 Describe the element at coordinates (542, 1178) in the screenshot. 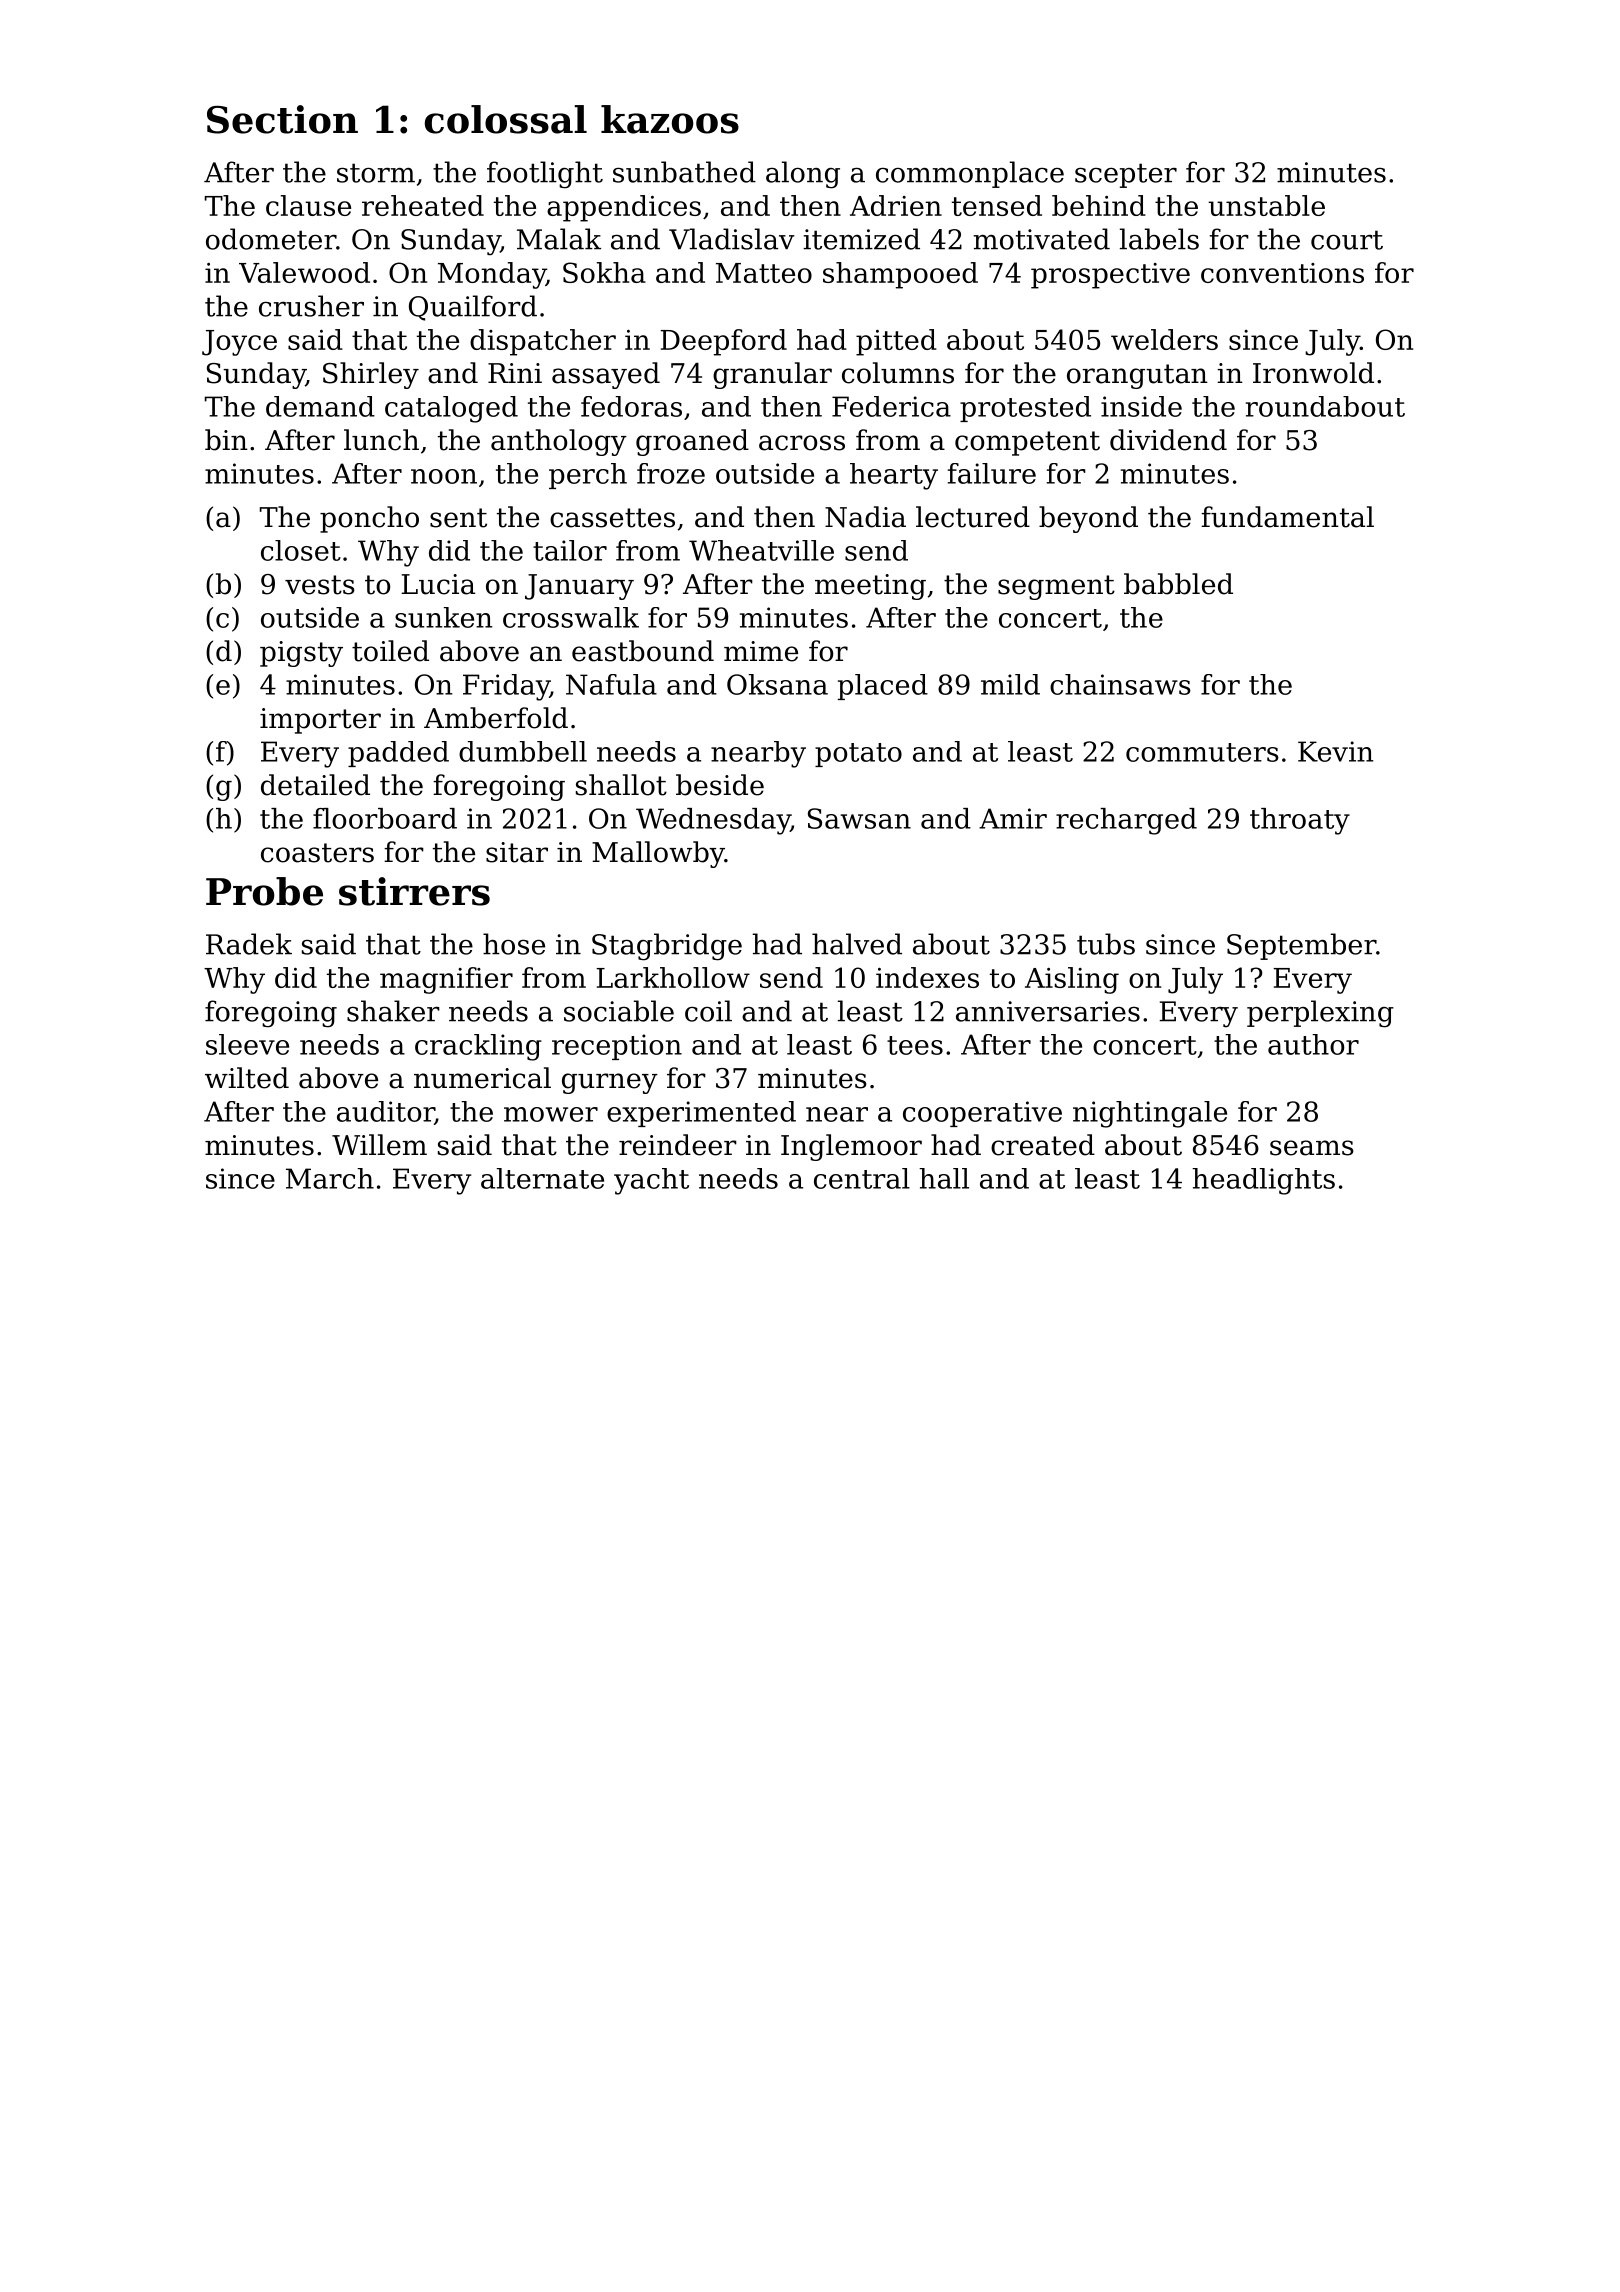

I see `alternate` at that location.
